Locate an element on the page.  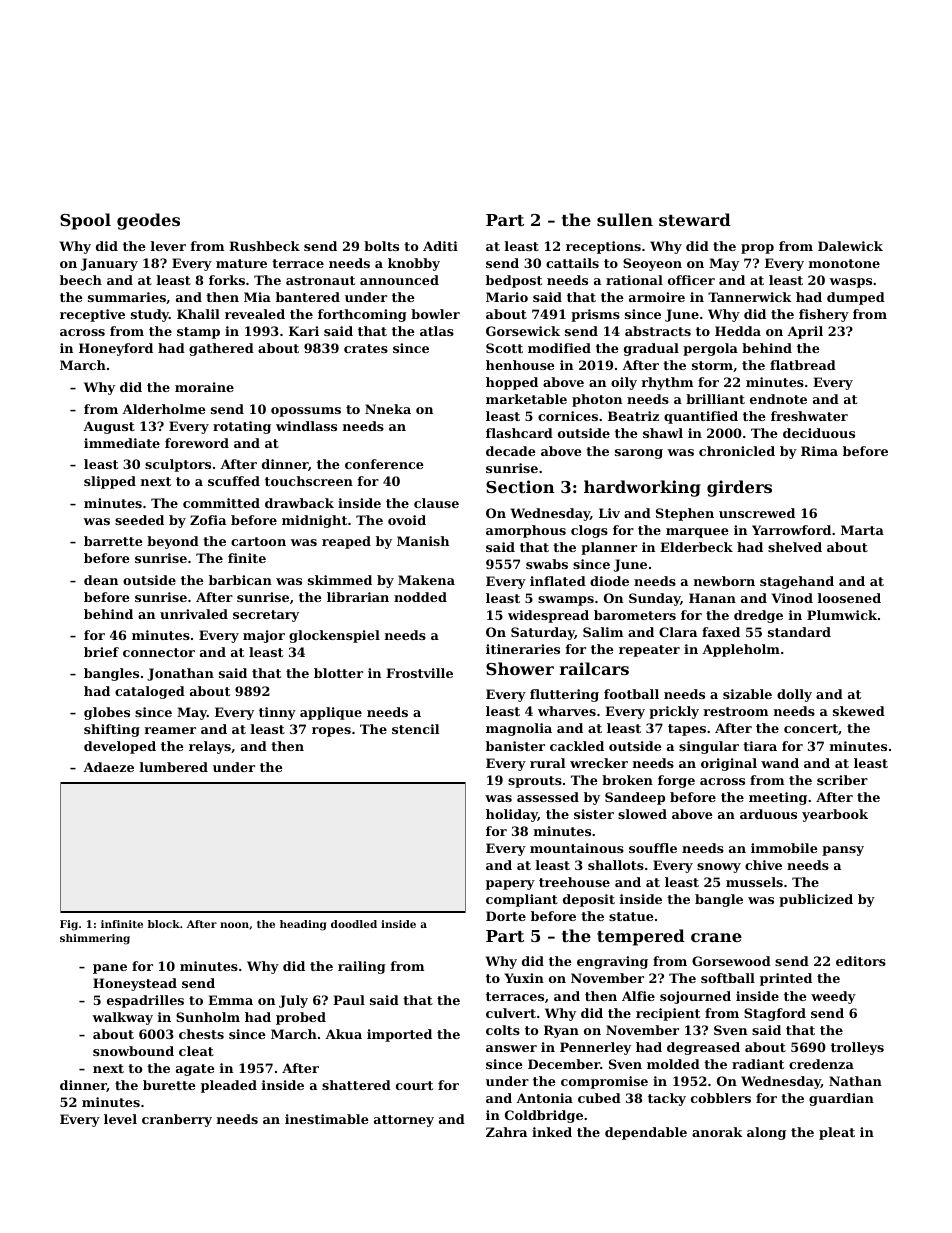
cartoon is located at coordinates (258, 541).
